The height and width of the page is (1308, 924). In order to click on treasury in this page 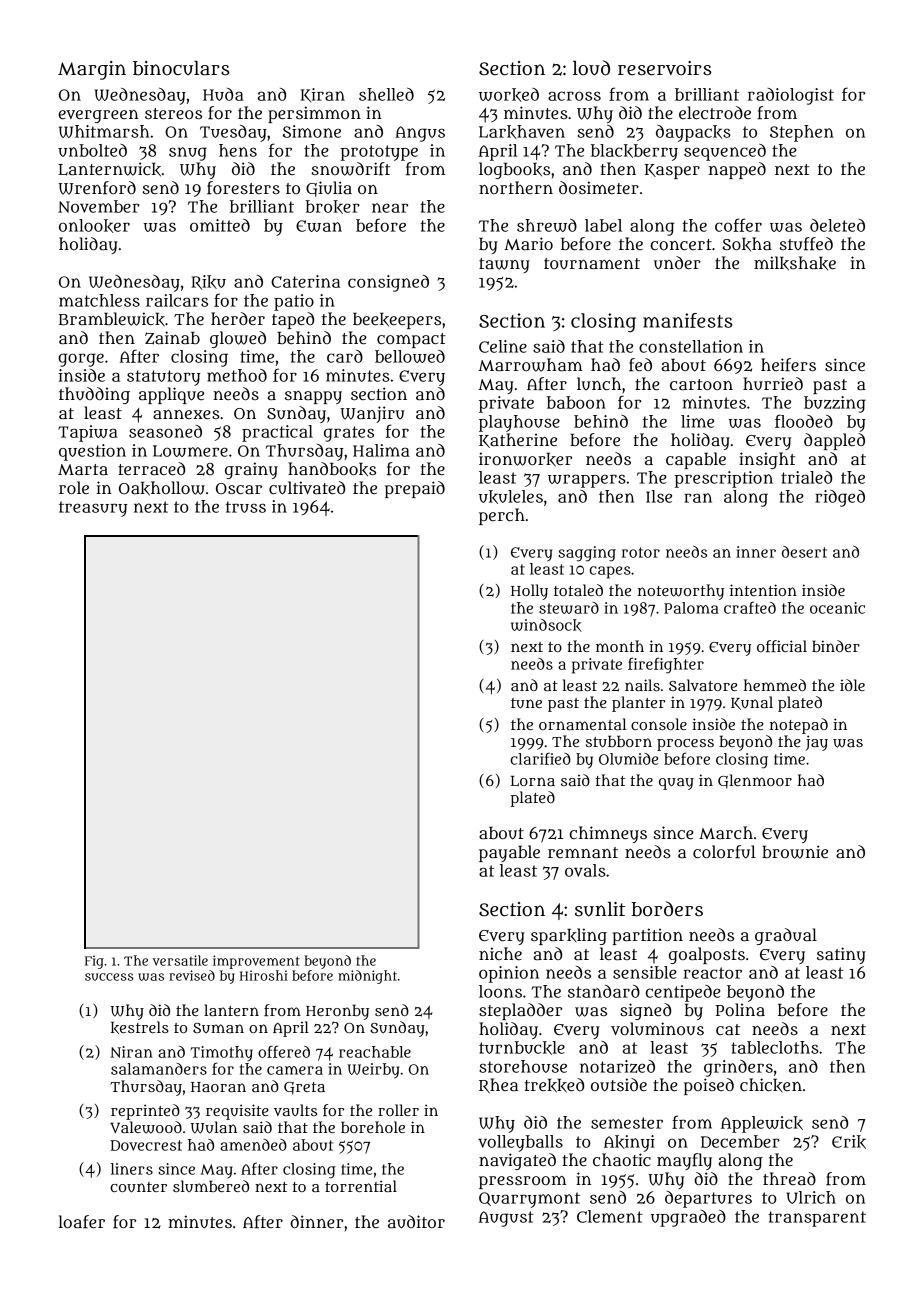, I will do `click(93, 509)`.
